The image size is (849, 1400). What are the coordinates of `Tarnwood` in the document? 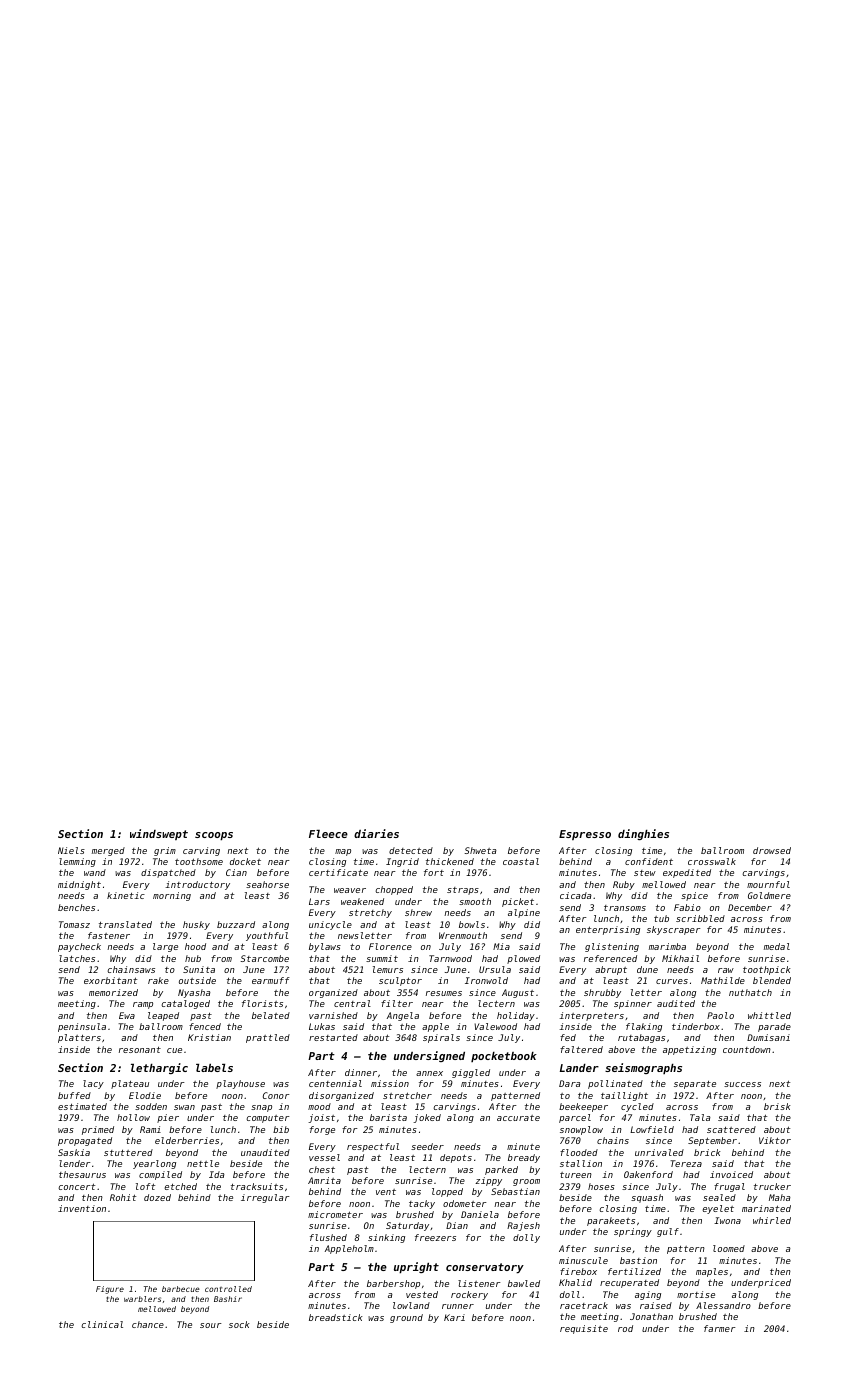 It's located at (450, 958).
